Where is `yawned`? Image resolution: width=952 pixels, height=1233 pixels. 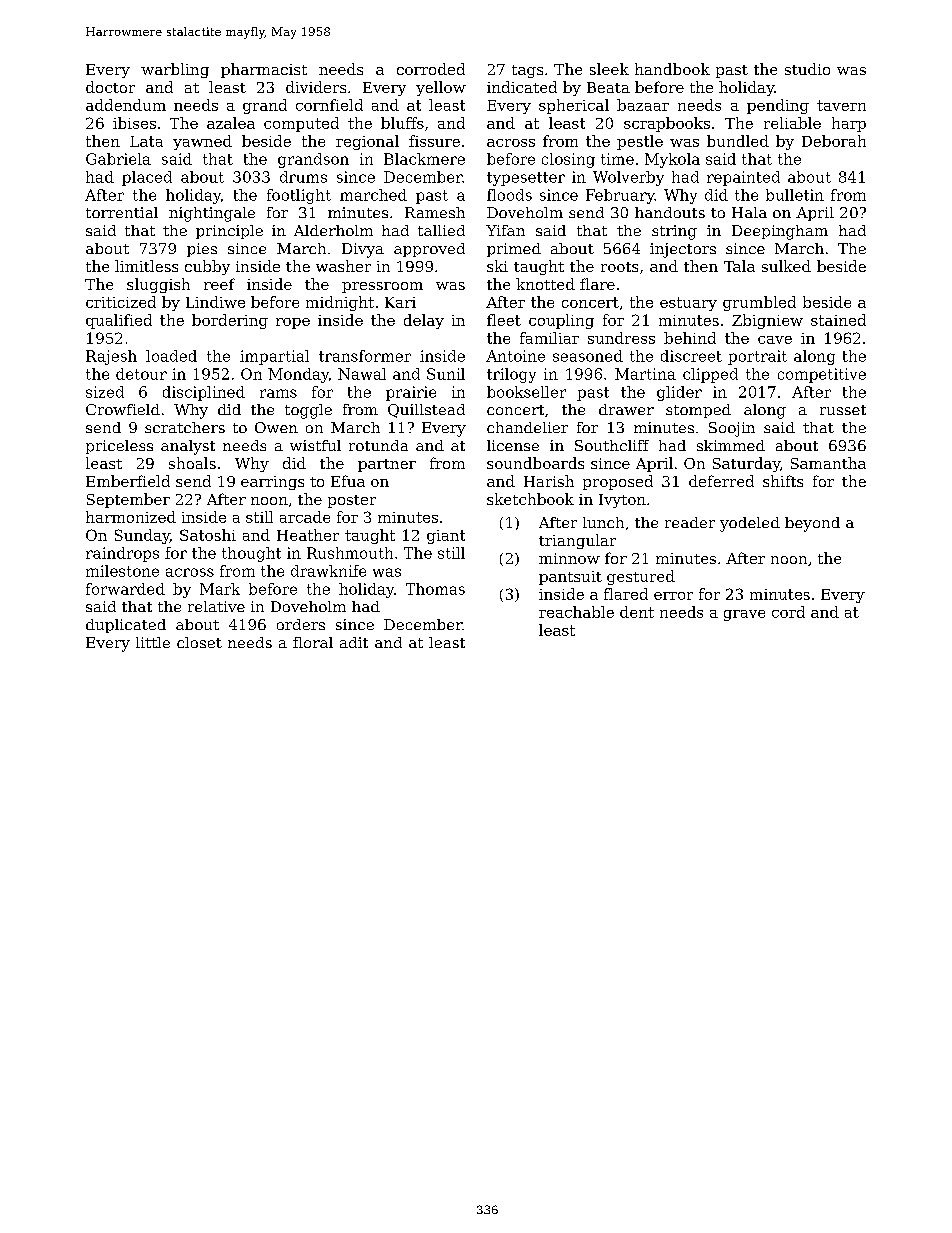
yawned is located at coordinates (202, 142).
